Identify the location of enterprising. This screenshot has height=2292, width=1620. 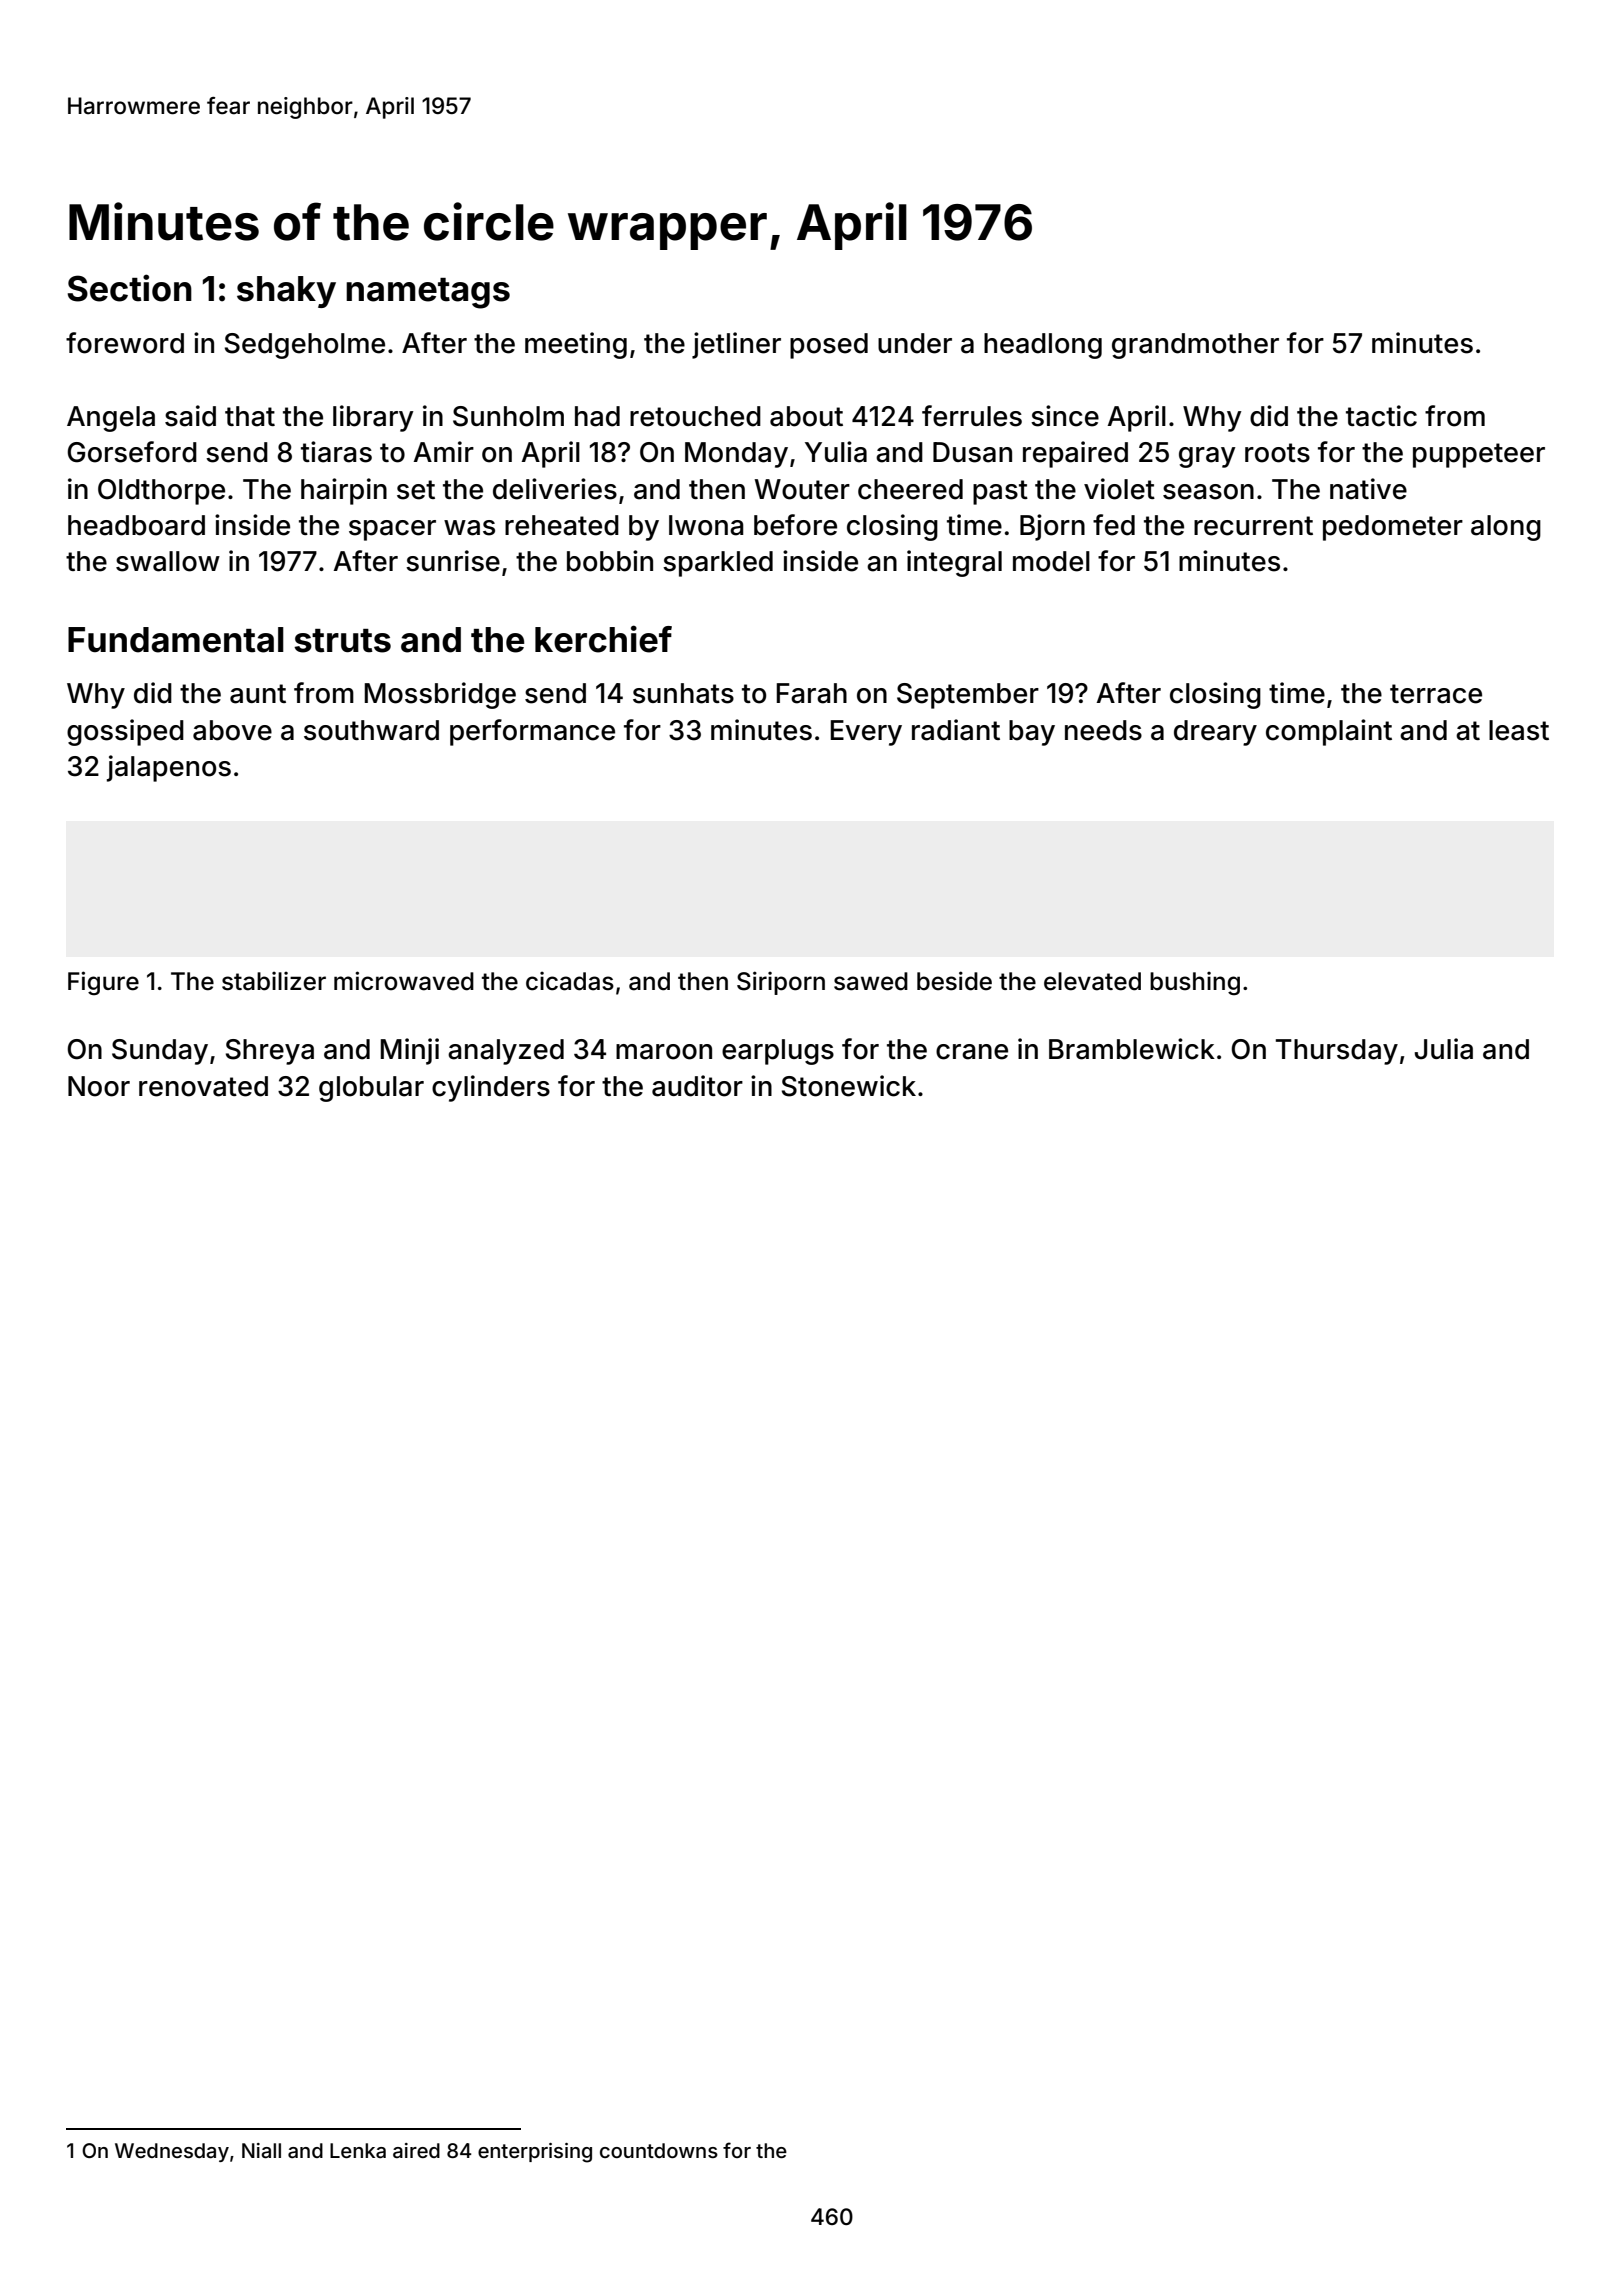
(535, 2153).
